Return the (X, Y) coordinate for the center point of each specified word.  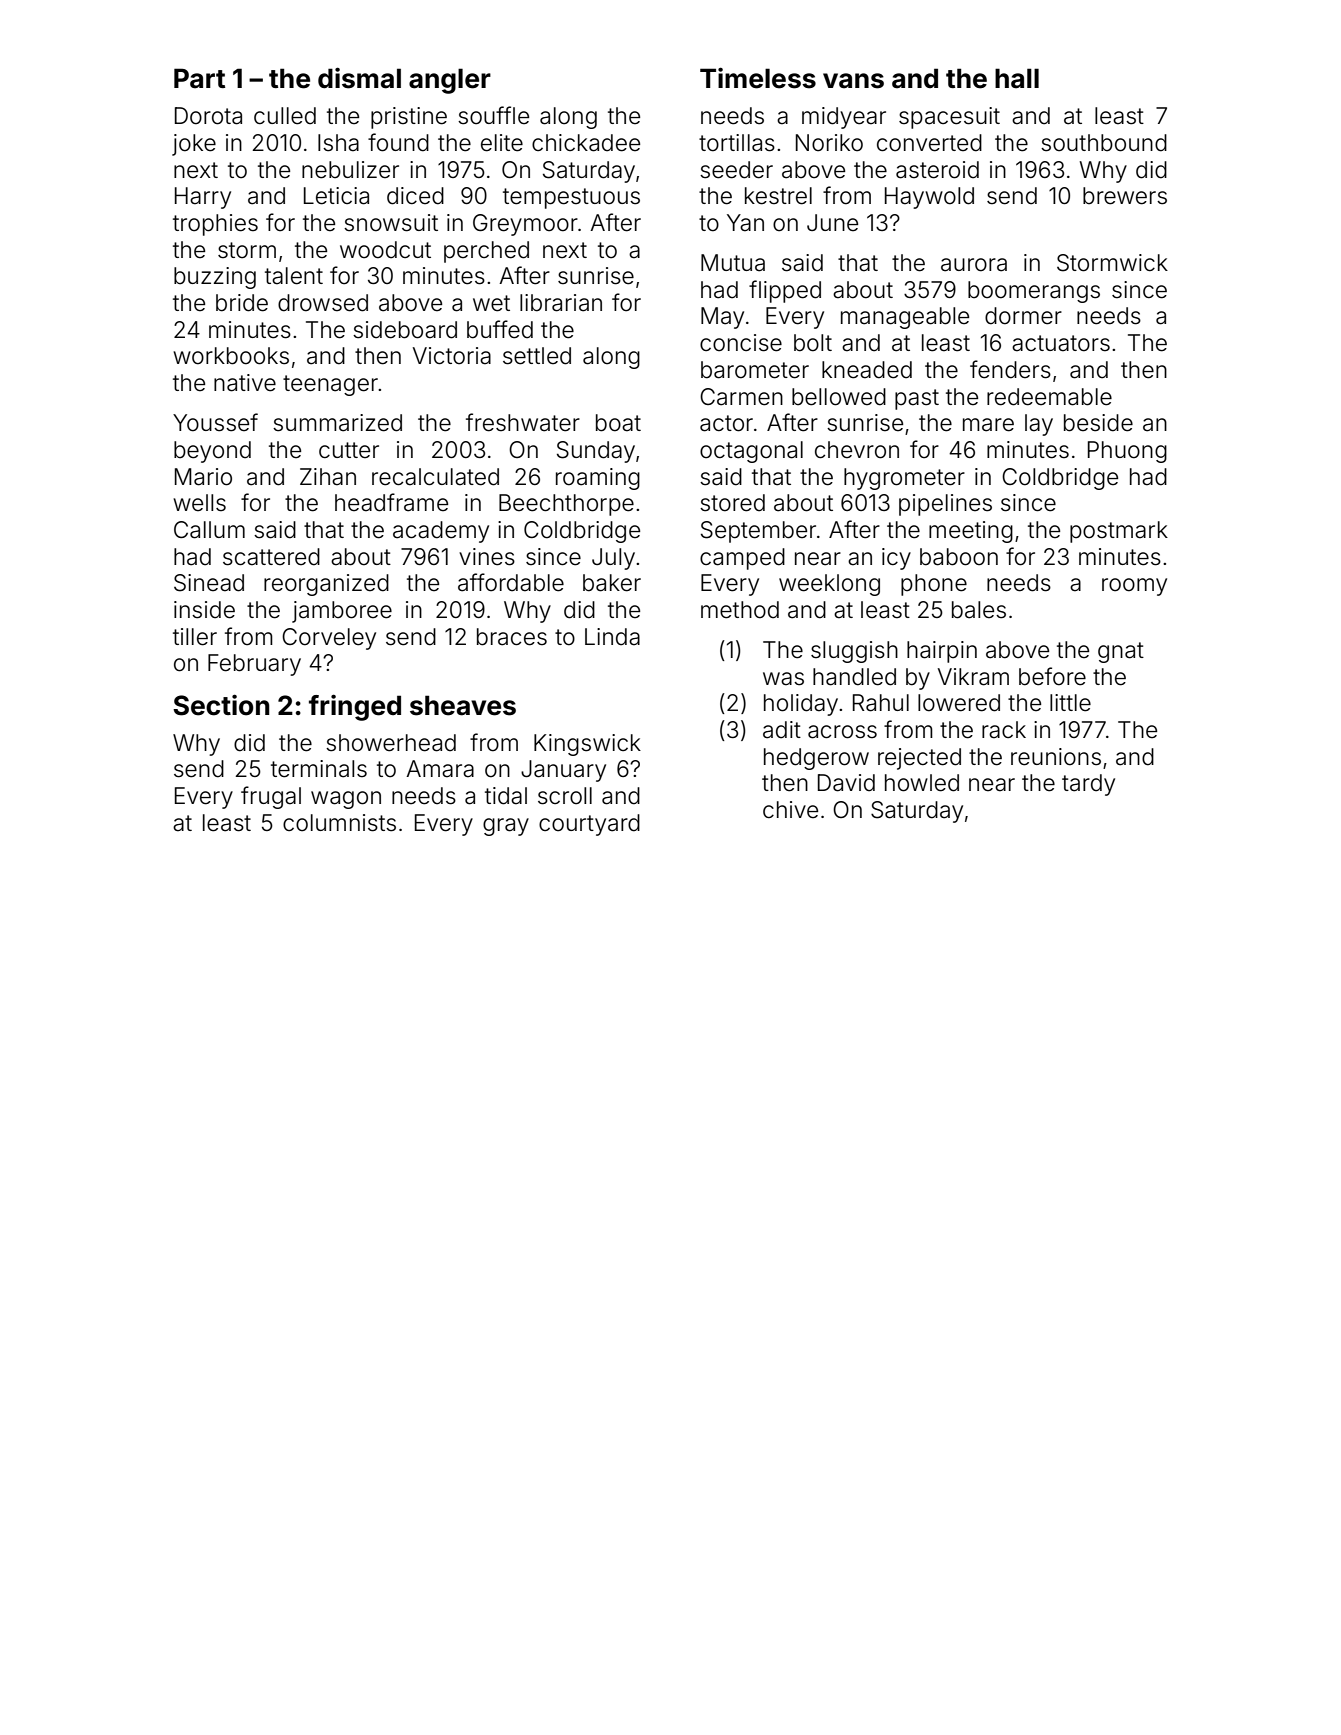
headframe (391, 502)
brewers (1125, 196)
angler (450, 81)
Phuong (1127, 452)
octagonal (751, 452)
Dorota (208, 116)
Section (221, 705)
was (783, 679)
